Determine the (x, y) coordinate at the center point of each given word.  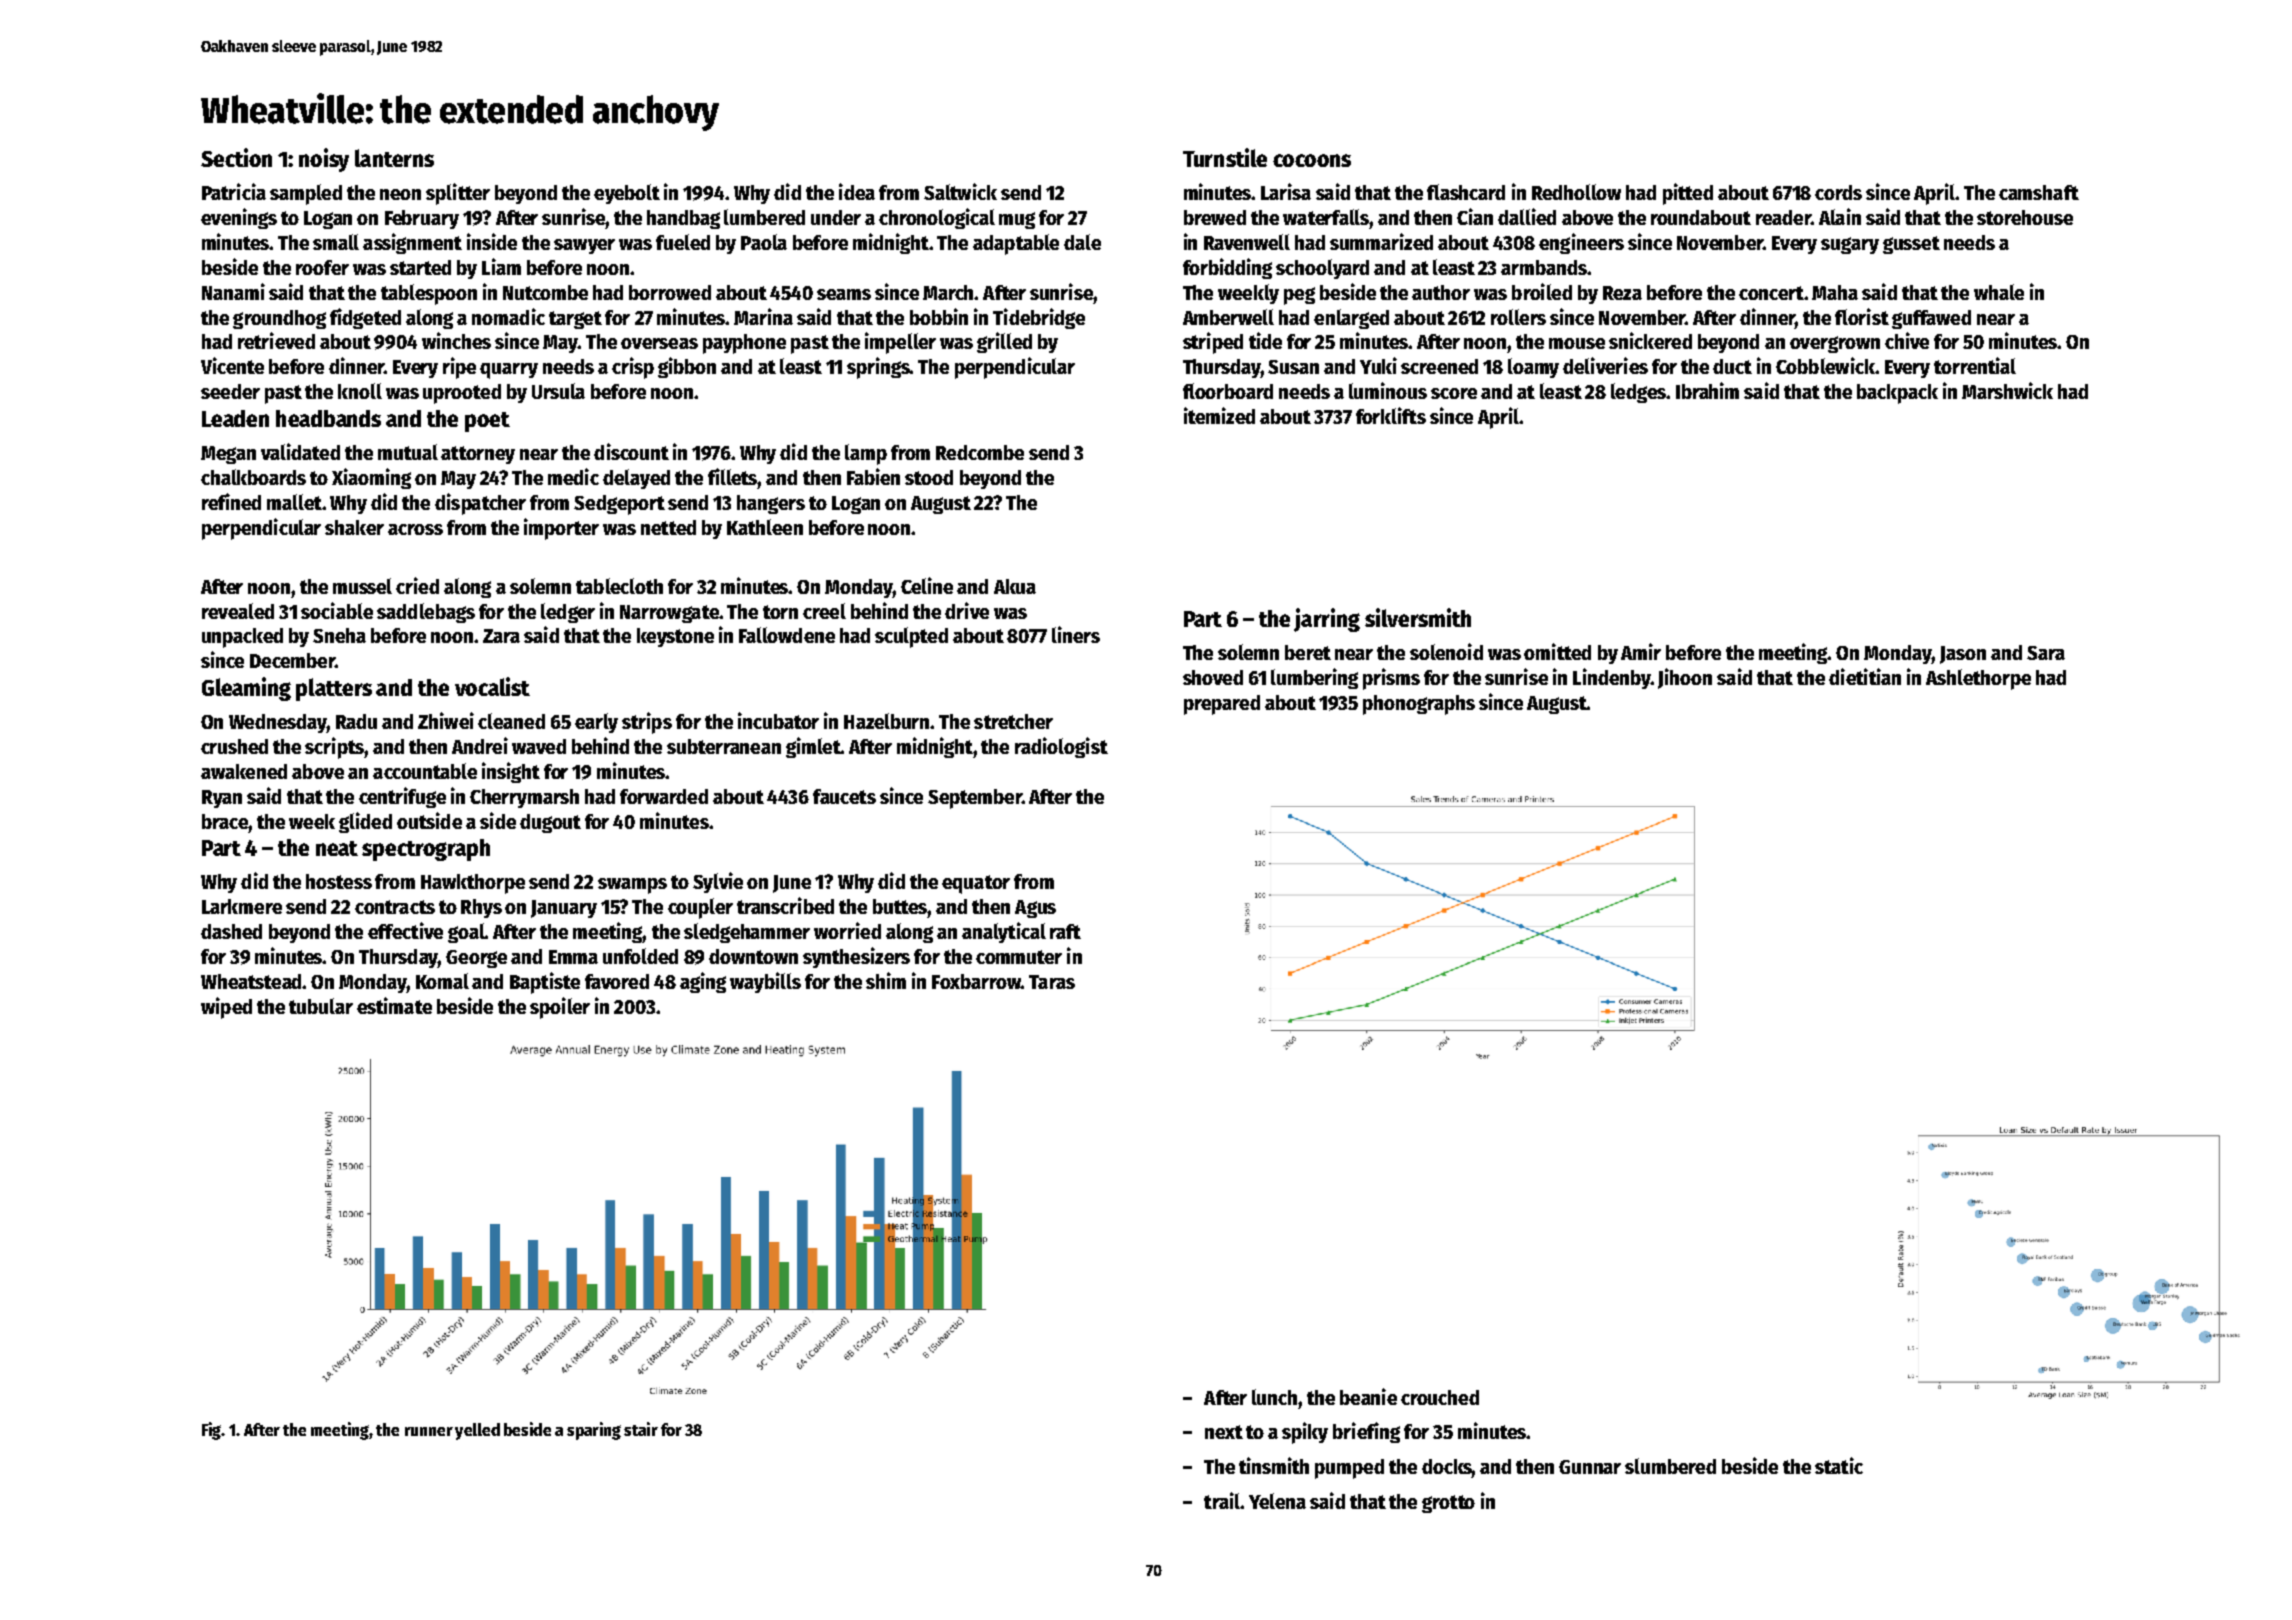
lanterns (394, 158)
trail (1222, 1500)
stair (641, 1429)
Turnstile (1225, 157)
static (1839, 1465)
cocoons (1312, 160)
